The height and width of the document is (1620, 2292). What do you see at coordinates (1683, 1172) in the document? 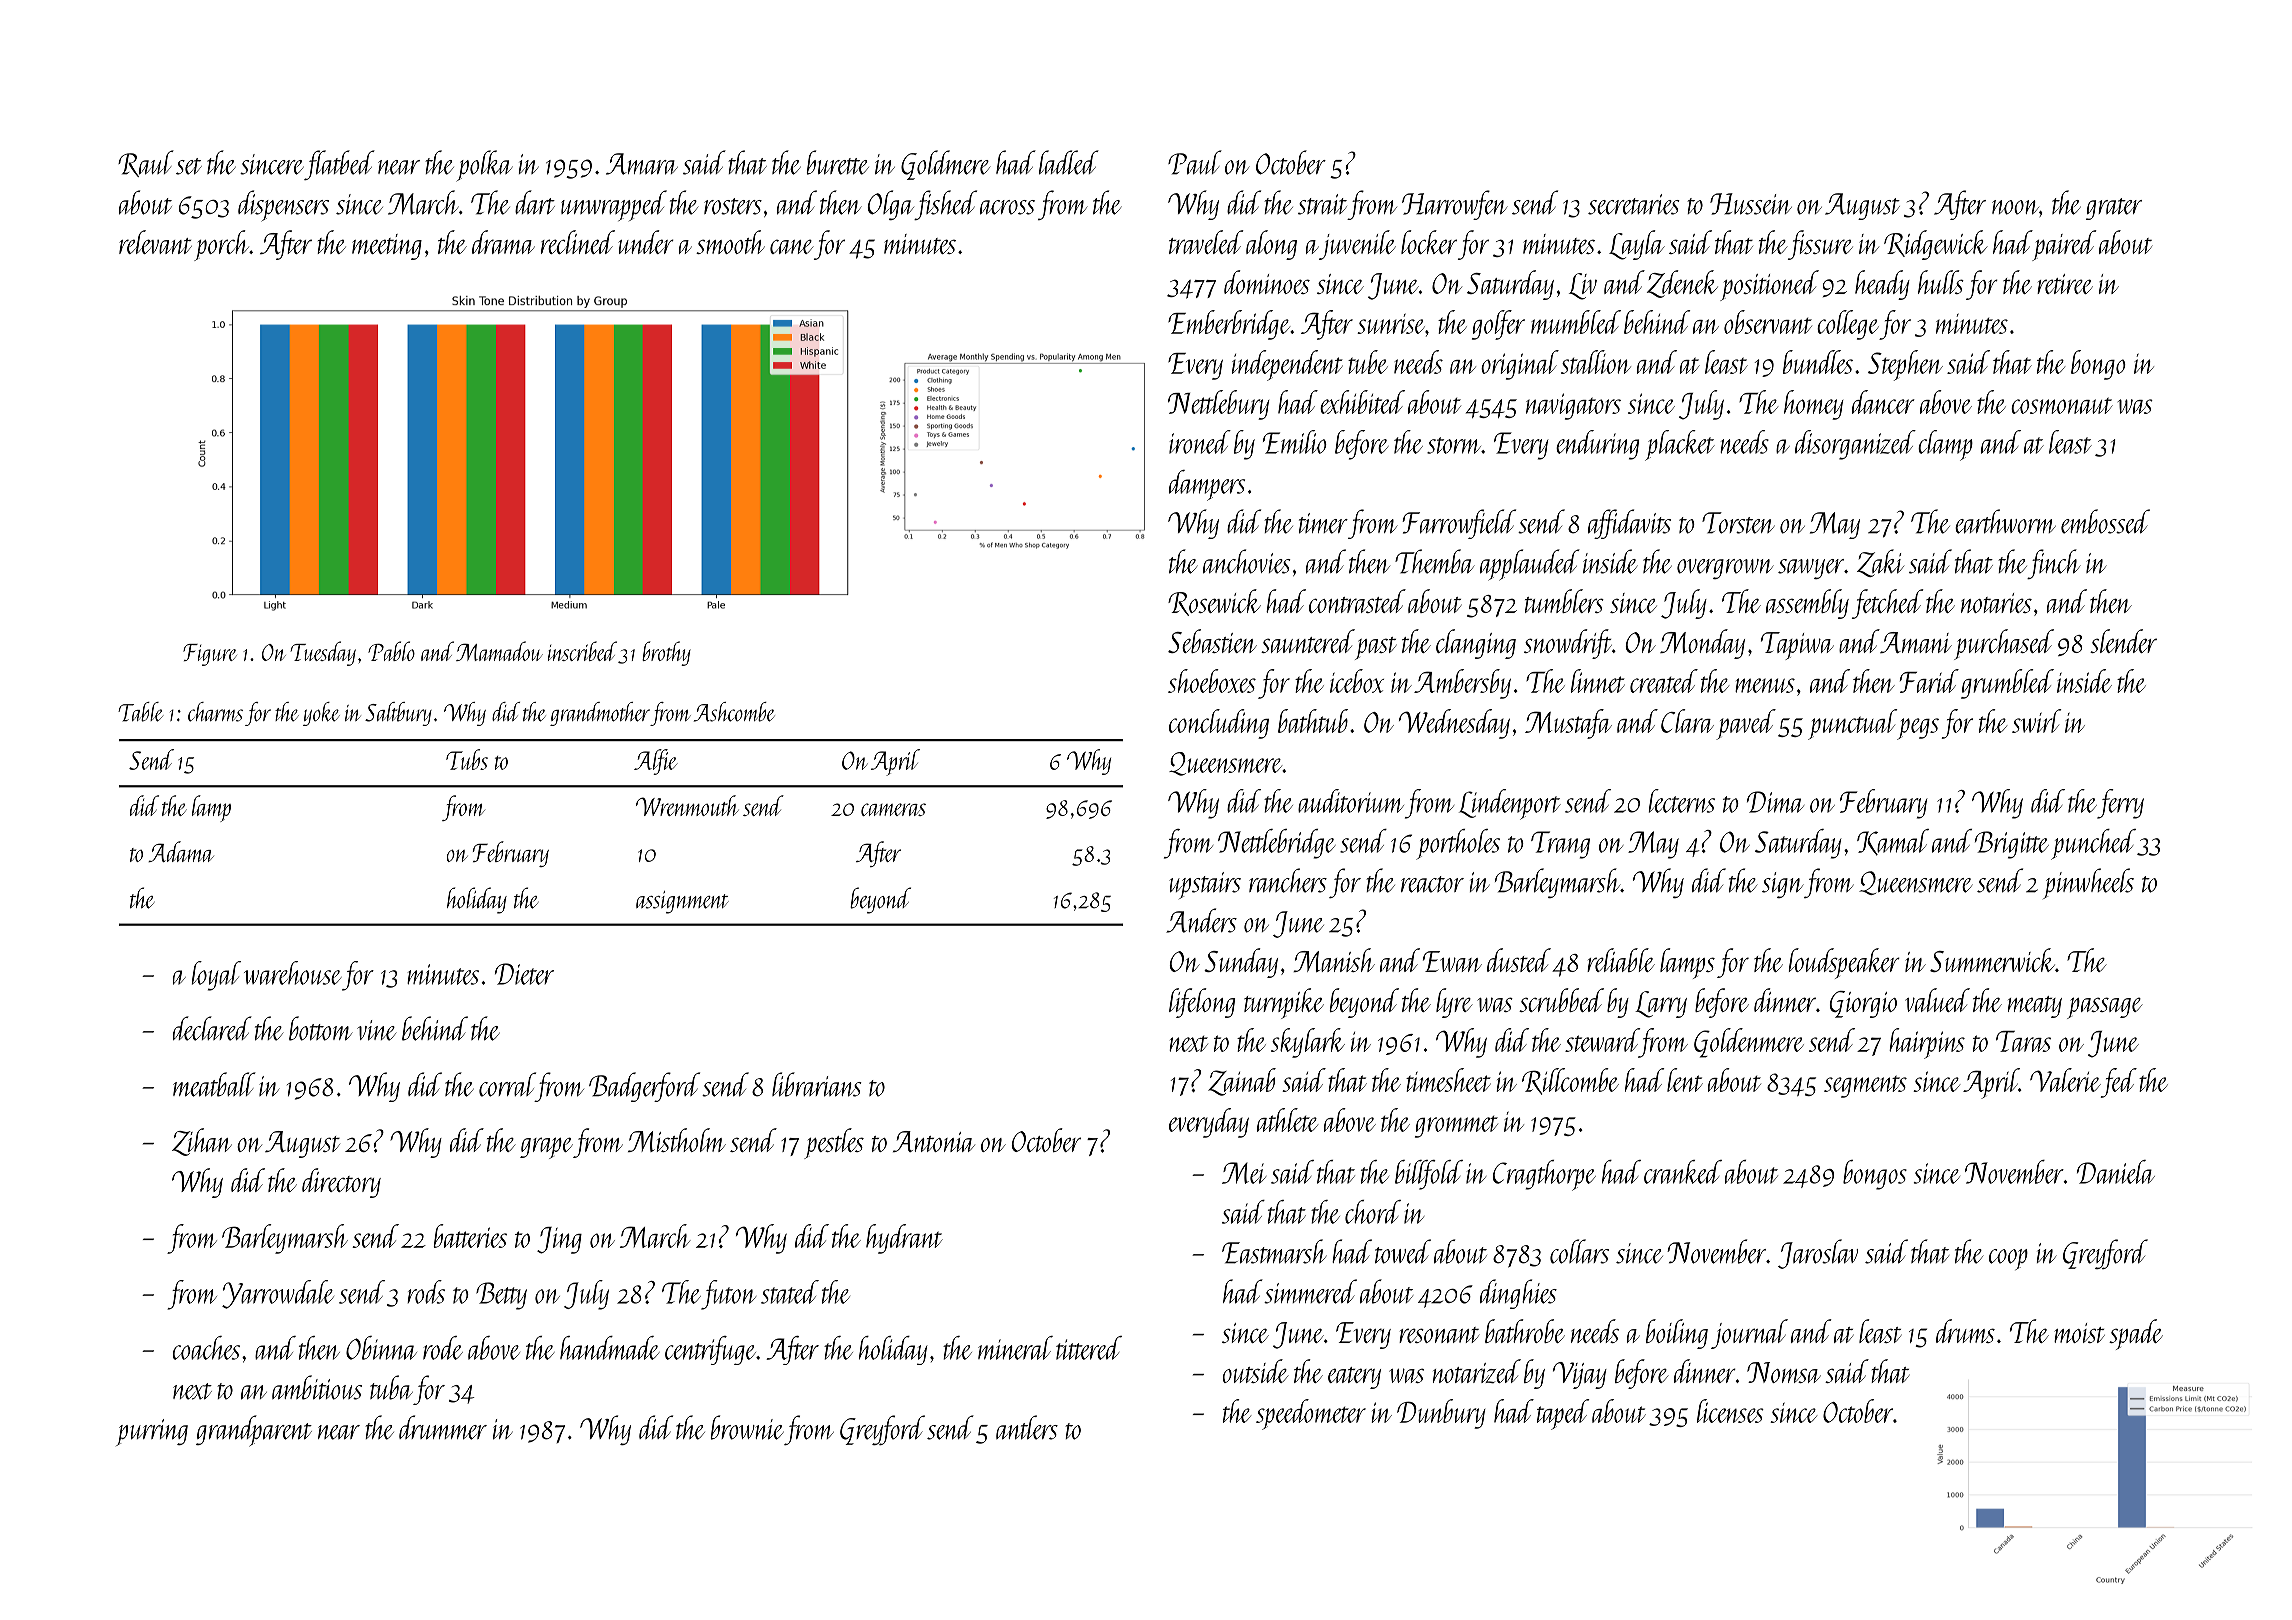
I see `cranked` at bounding box center [1683, 1172].
